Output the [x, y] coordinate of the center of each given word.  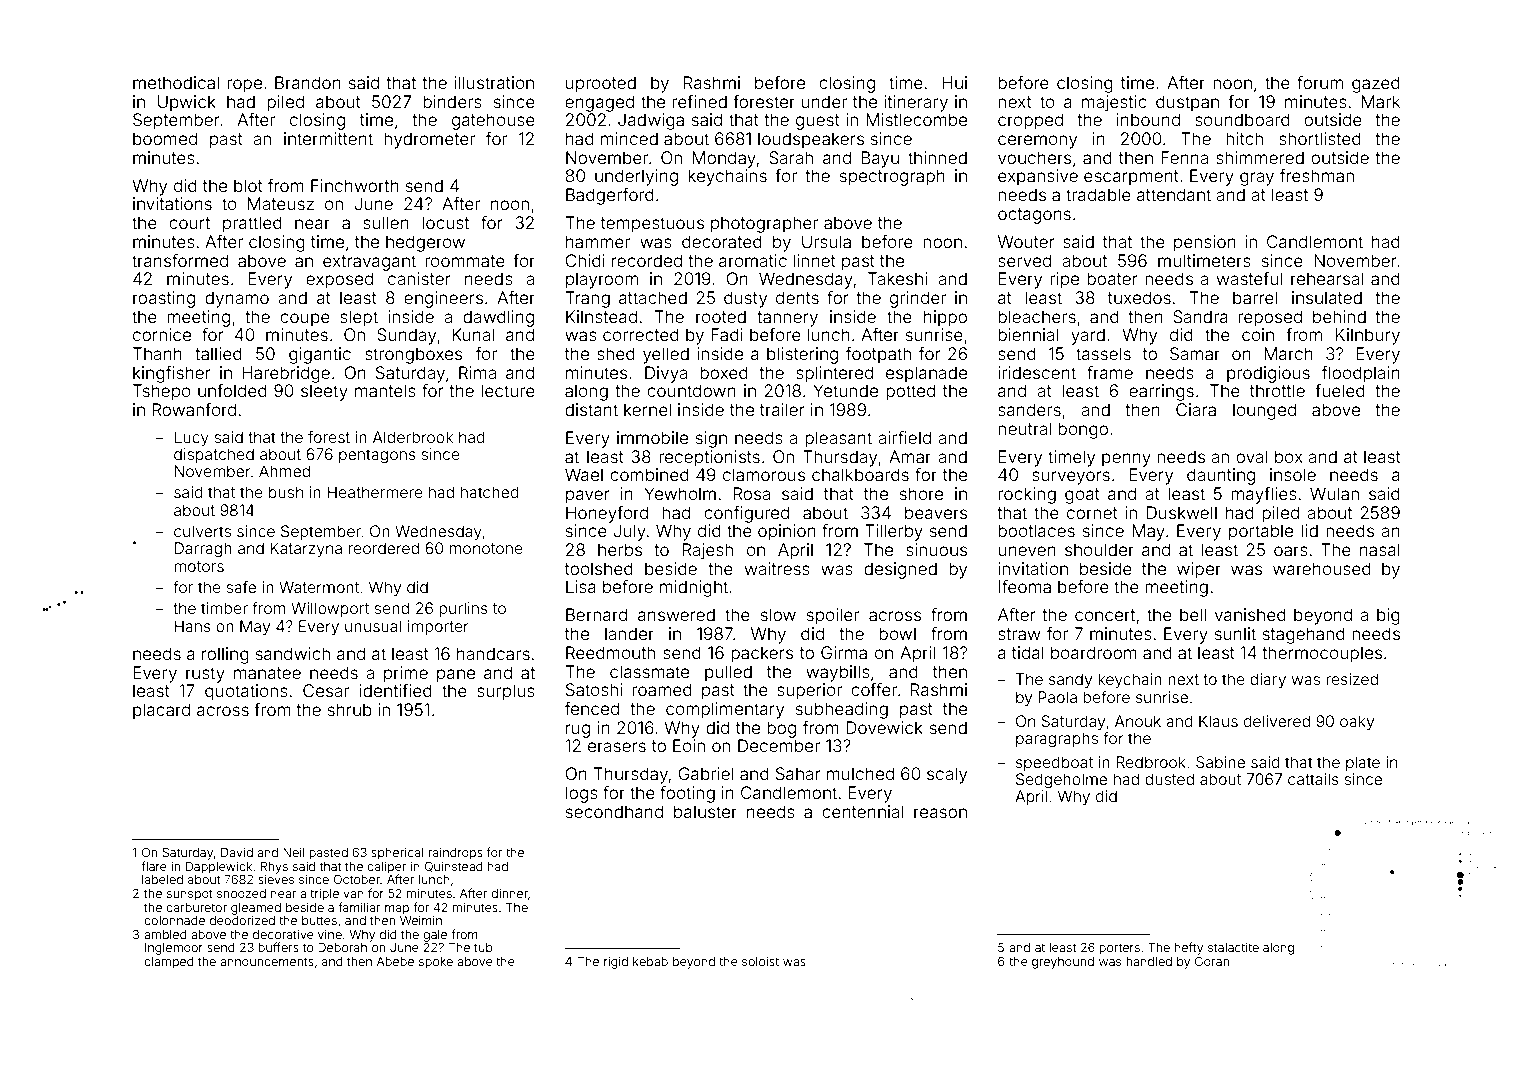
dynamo [237, 299]
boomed [165, 138]
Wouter [1026, 241]
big [1388, 616]
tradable [1098, 194]
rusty [205, 675]
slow [778, 614]
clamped [169, 963]
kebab [650, 961]
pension [1205, 243]
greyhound [1063, 963]
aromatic [753, 260]
